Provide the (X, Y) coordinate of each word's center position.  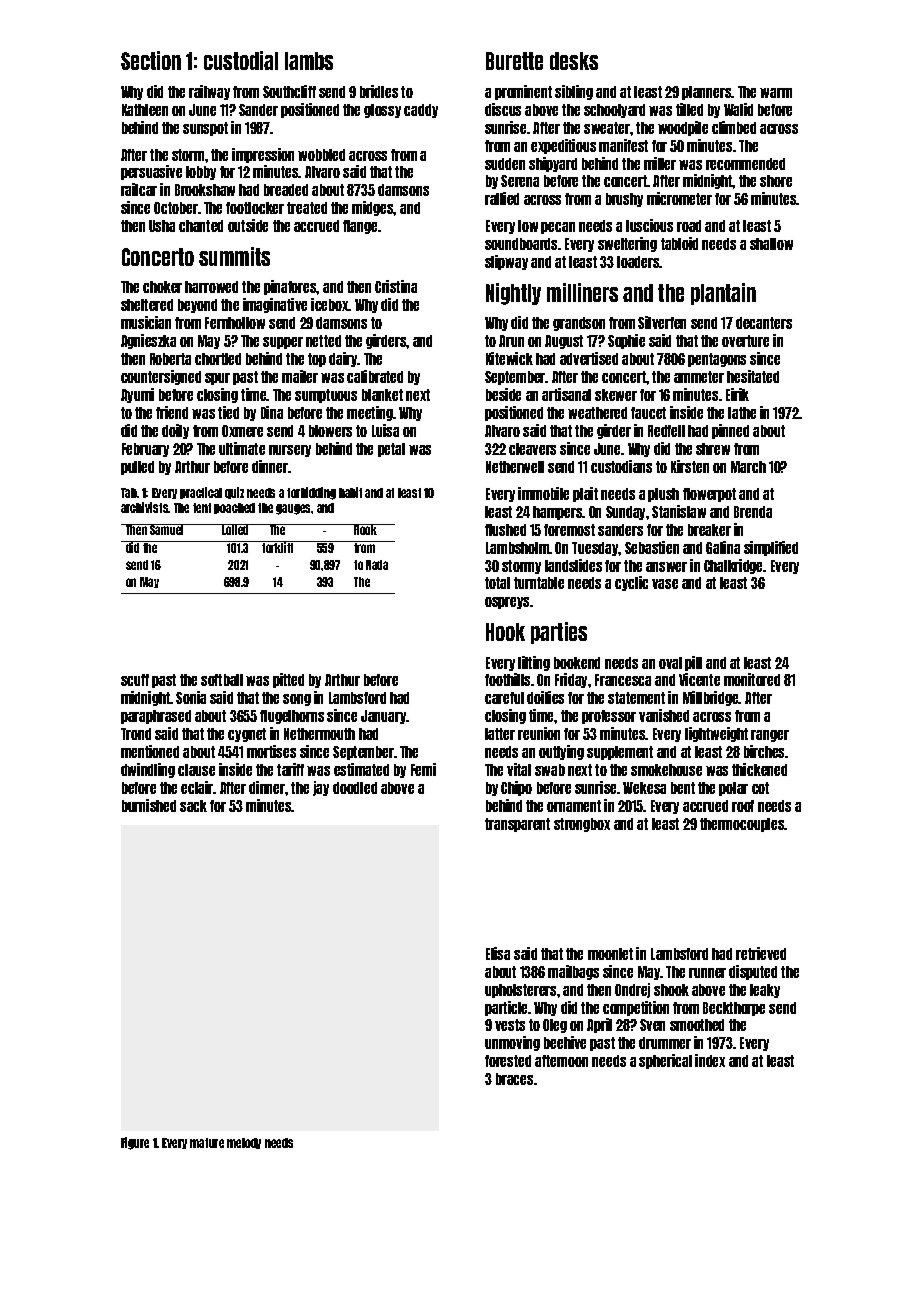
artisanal (566, 394)
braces (514, 1079)
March (748, 467)
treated (307, 208)
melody (244, 1143)
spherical (665, 1061)
